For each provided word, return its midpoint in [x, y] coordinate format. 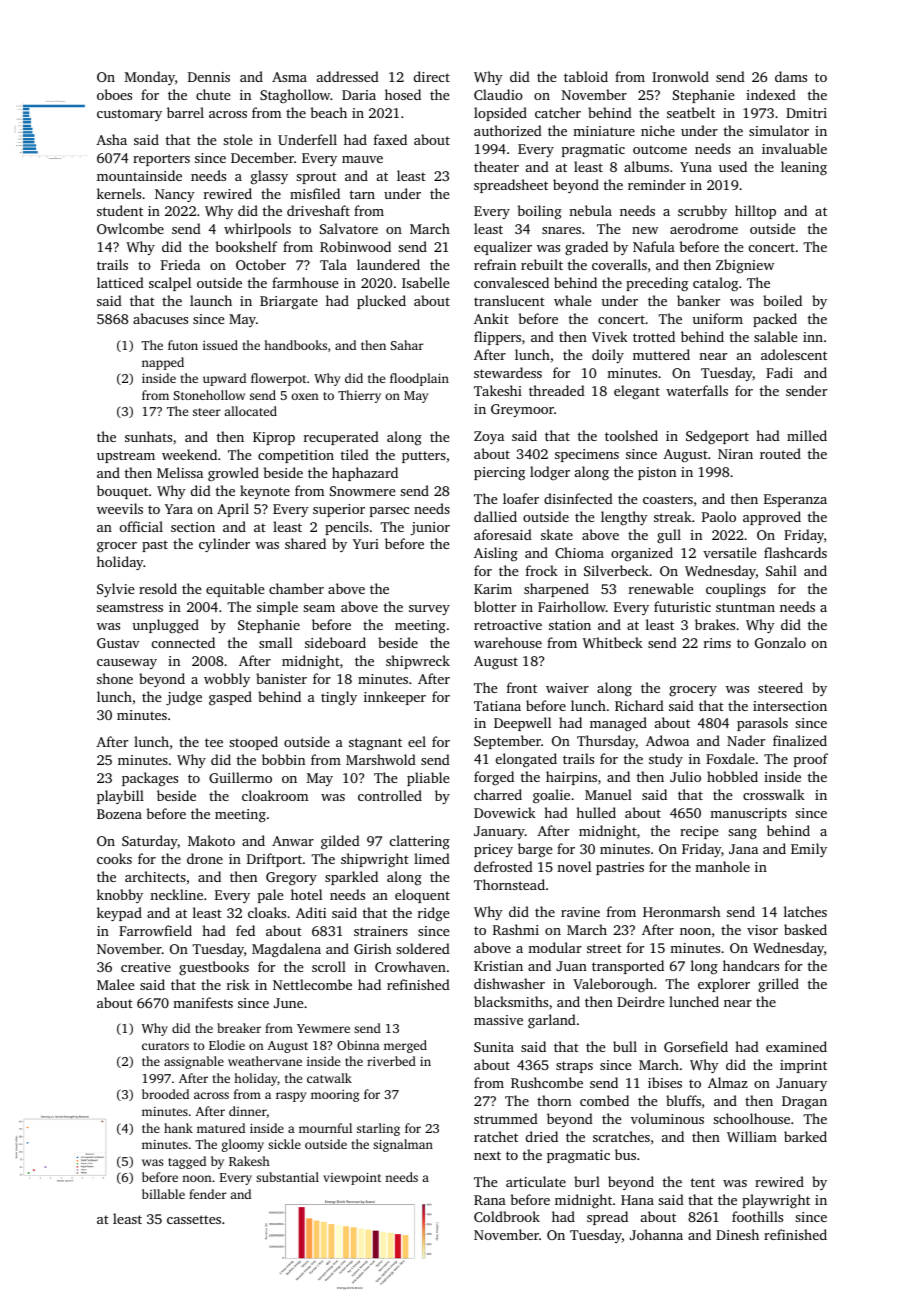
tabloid [586, 76]
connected [183, 642]
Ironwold [680, 76]
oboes [114, 94]
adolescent [794, 354]
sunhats [148, 436]
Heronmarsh [681, 911]
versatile [729, 552]
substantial [287, 1177]
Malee [115, 984]
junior [430, 528]
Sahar [407, 345]
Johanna [656, 1234]
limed [432, 858]
